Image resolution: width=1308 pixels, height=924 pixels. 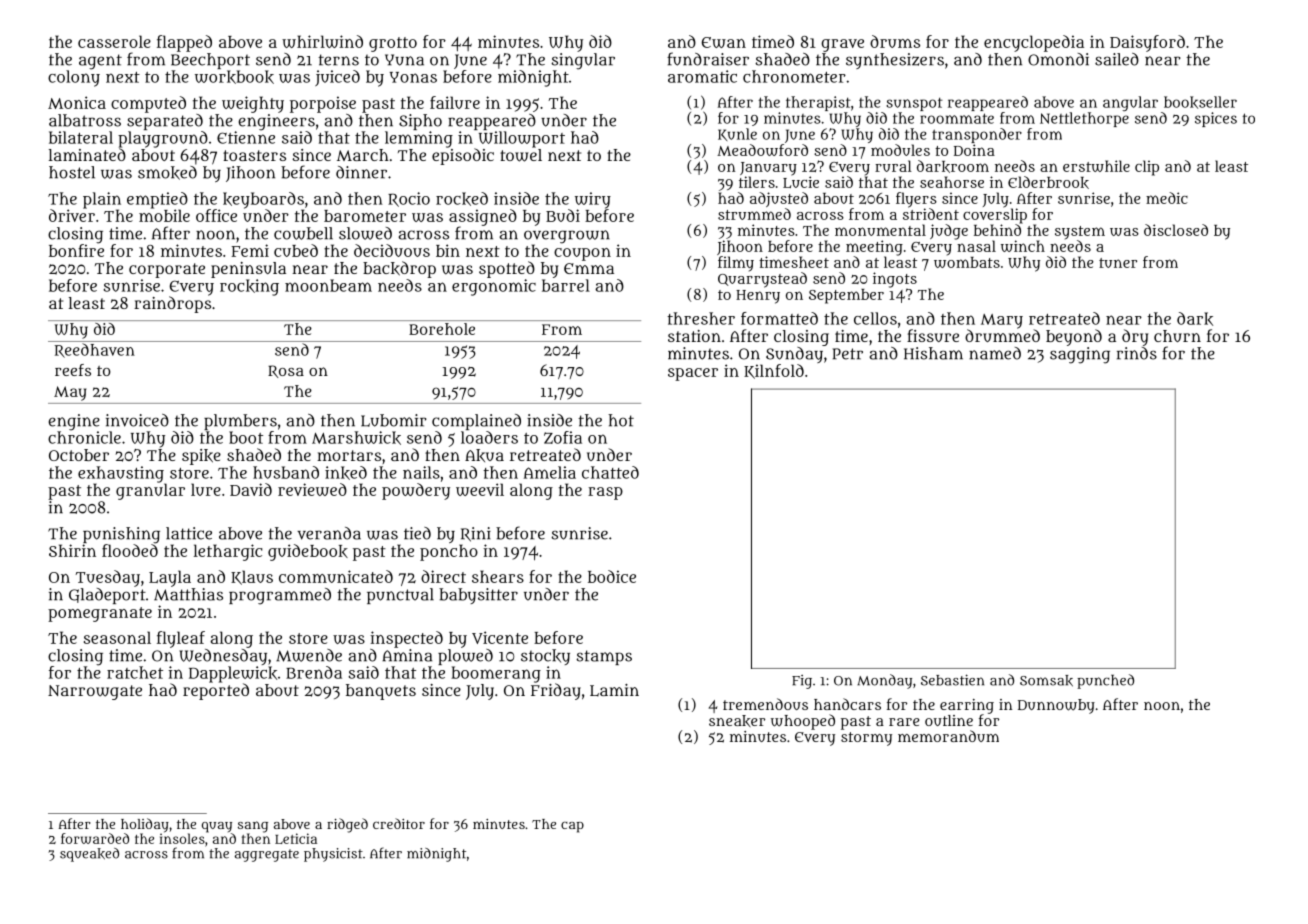 I want to click on Willowport, so click(x=522, y=139).
